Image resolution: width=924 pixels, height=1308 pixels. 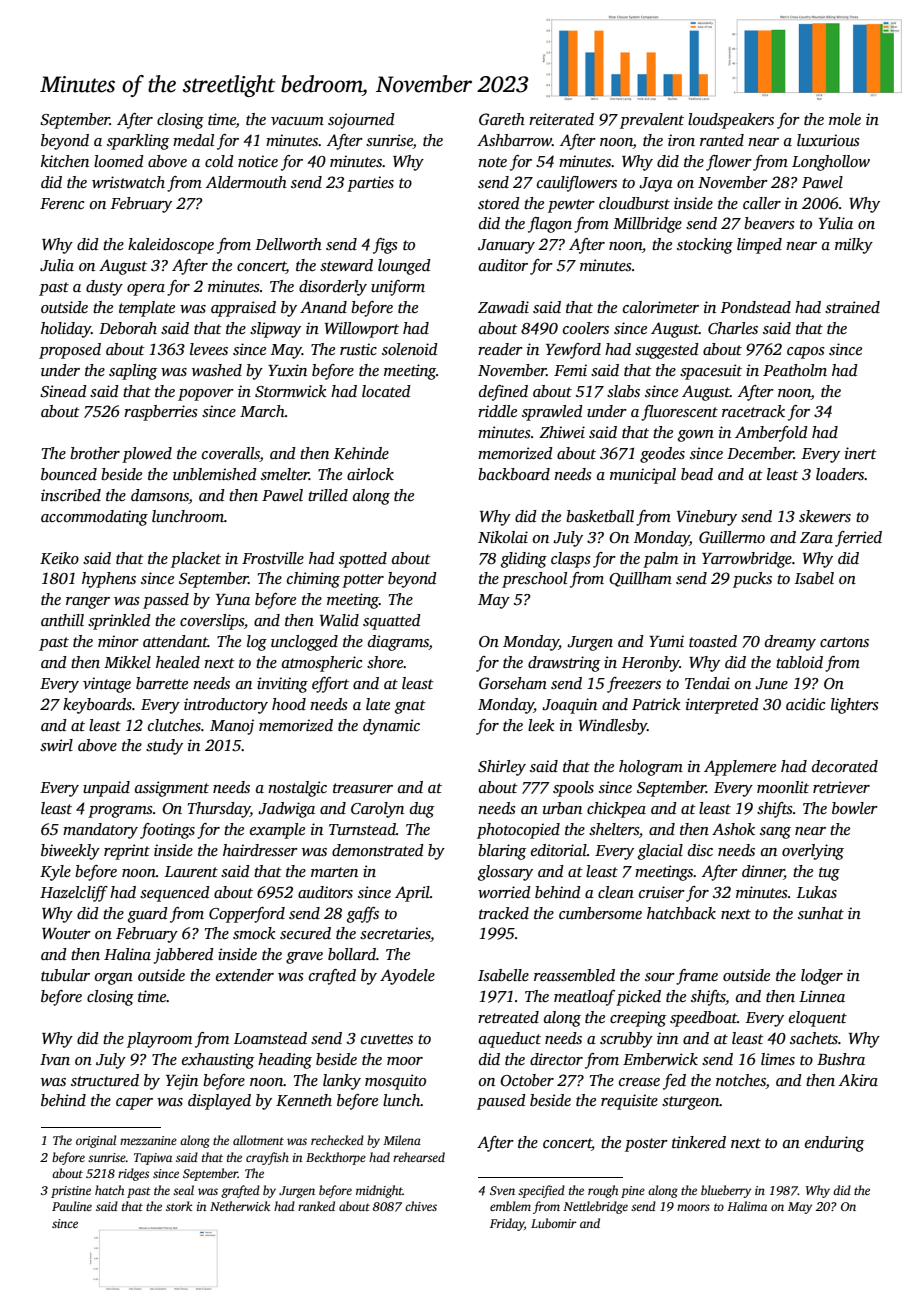 I want to click on demonstrated, so click(x=378, y=850).
